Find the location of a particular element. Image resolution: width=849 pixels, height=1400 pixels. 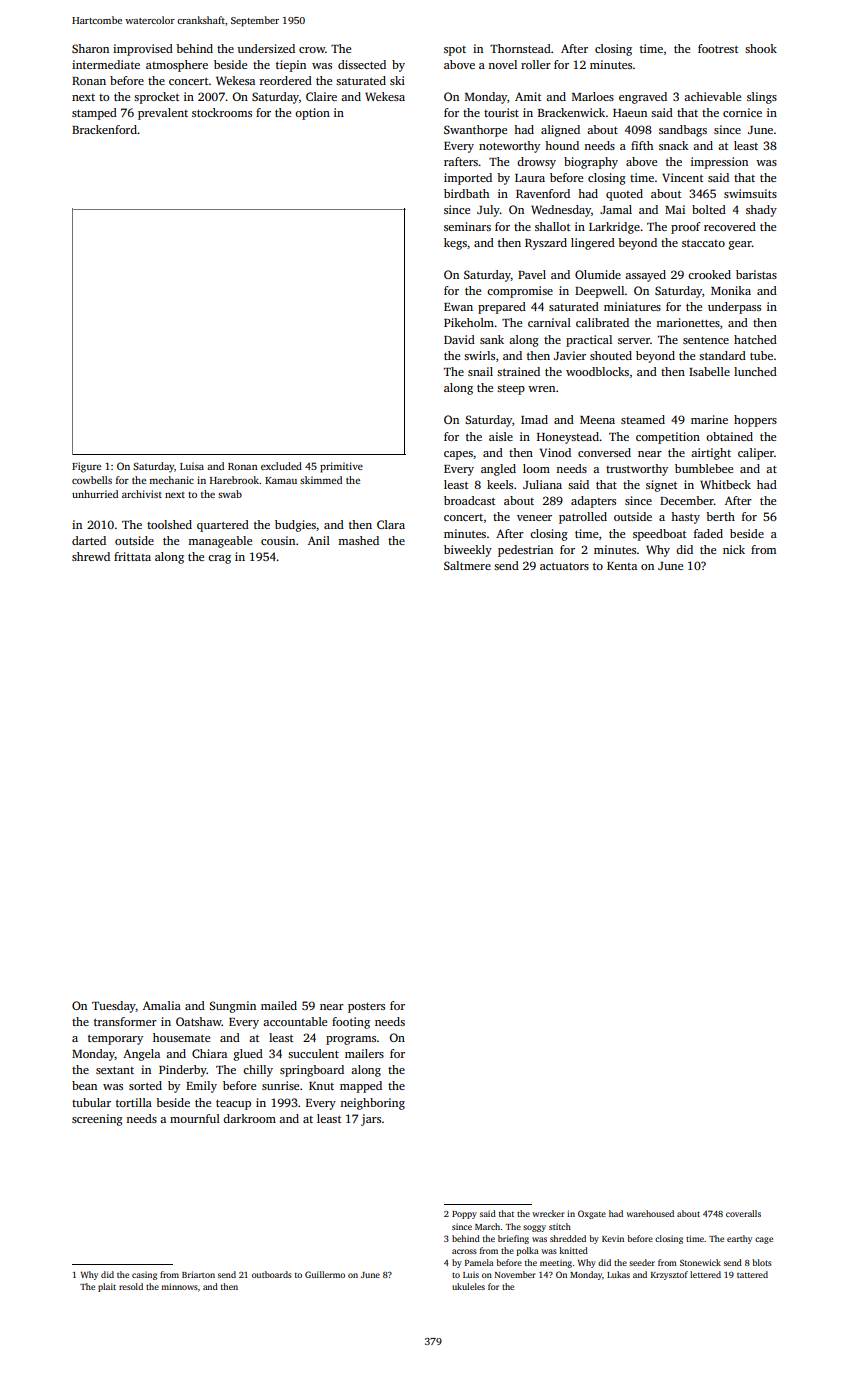

resold is located at coordinates (131, 1286).
